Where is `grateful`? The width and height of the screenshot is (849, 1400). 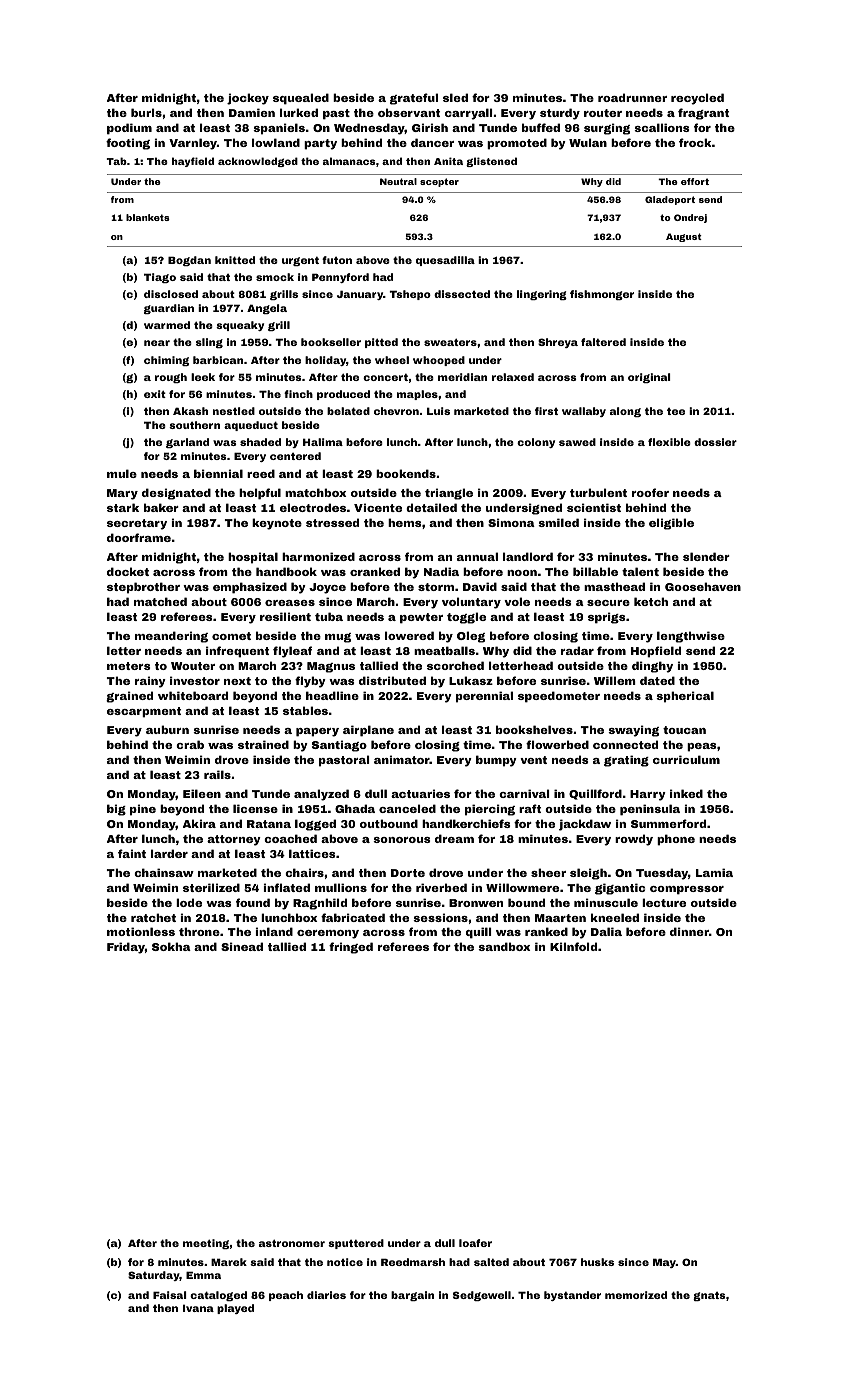 grateful is located at coordinates (414, 99).
